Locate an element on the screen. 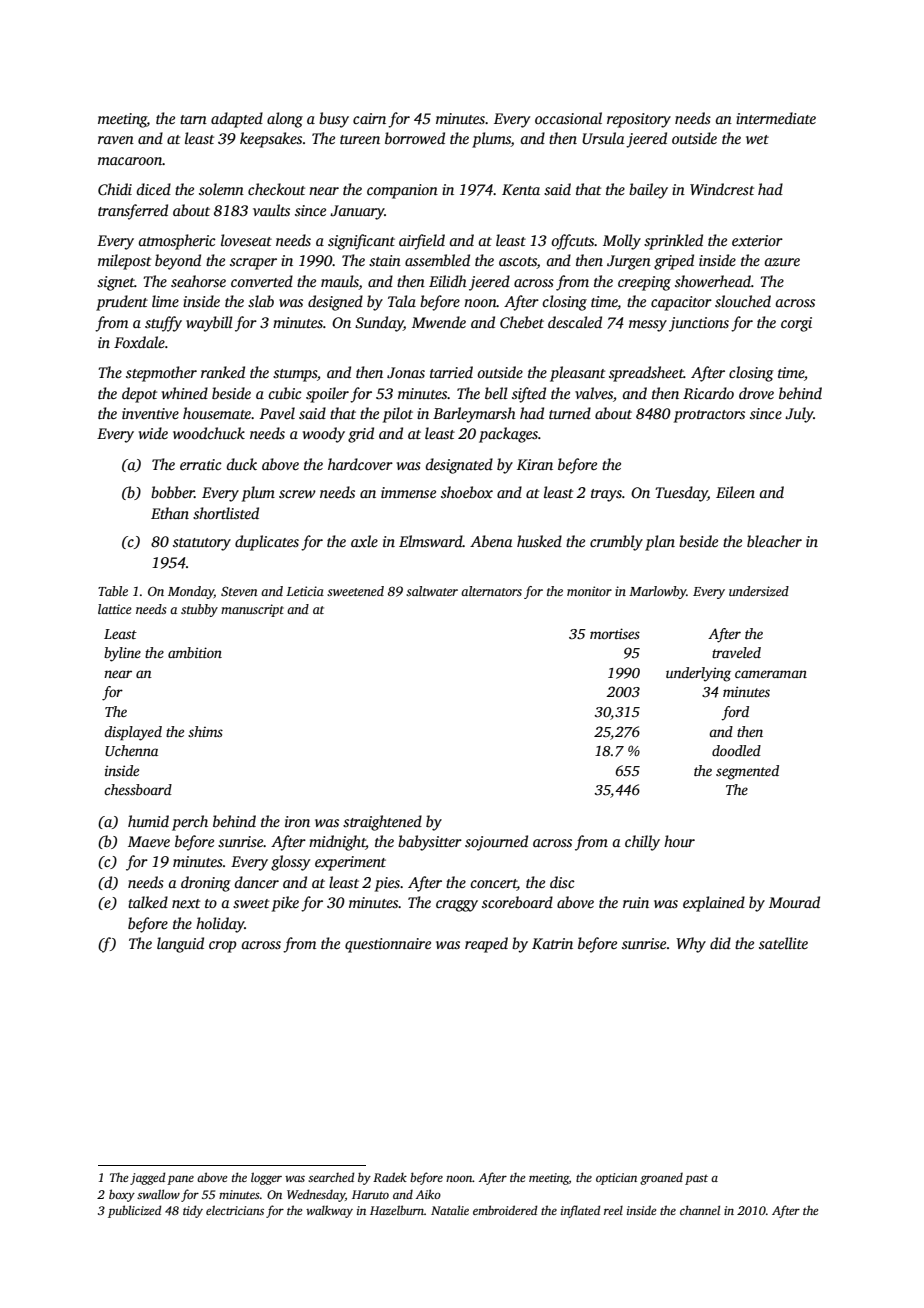 Image resolution: width=924 pixels, height=1308 pixels. jagged is located at coordinates (148, 1178).
